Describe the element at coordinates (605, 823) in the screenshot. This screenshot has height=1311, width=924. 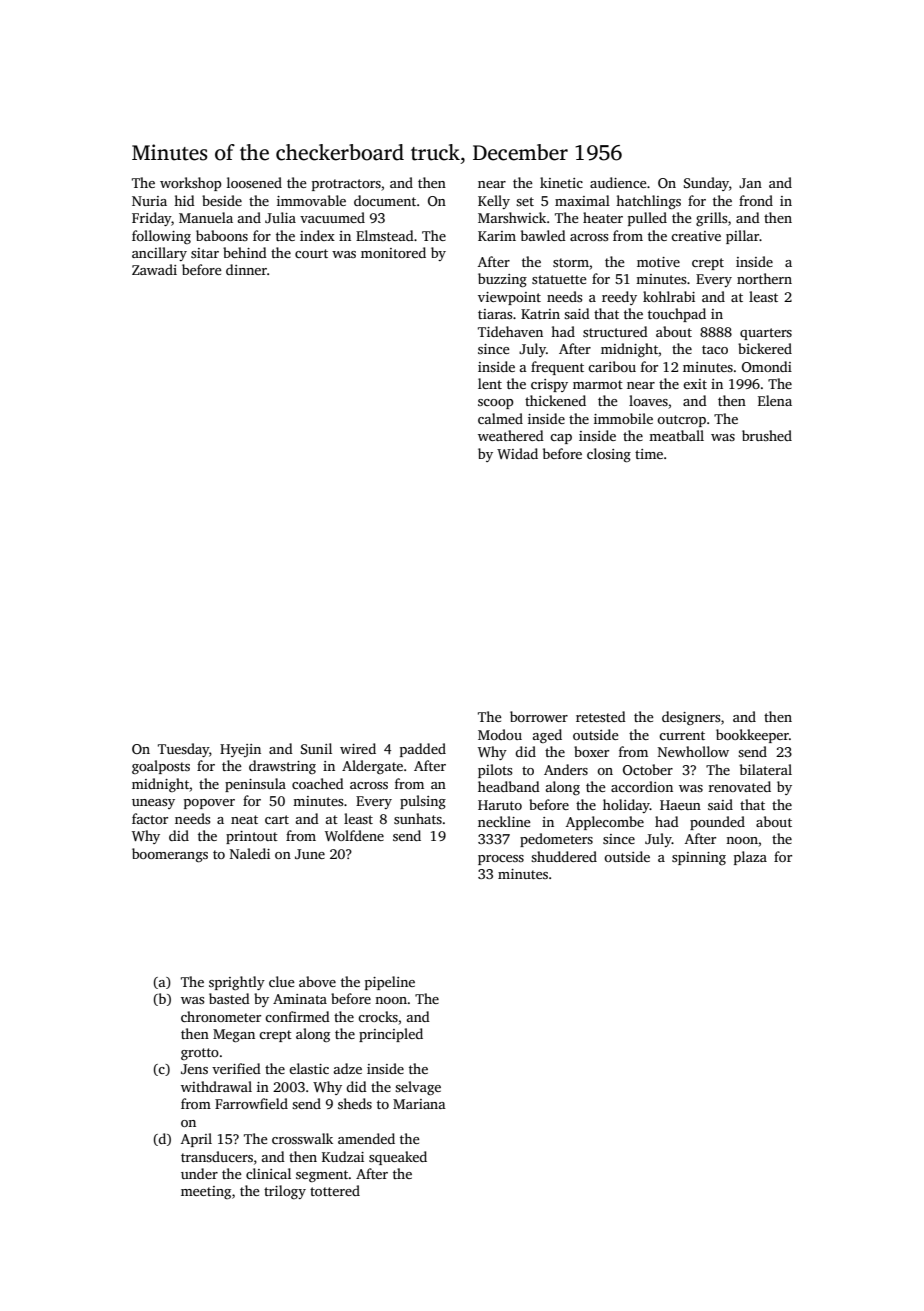
I see `Applecombe` at that location.
